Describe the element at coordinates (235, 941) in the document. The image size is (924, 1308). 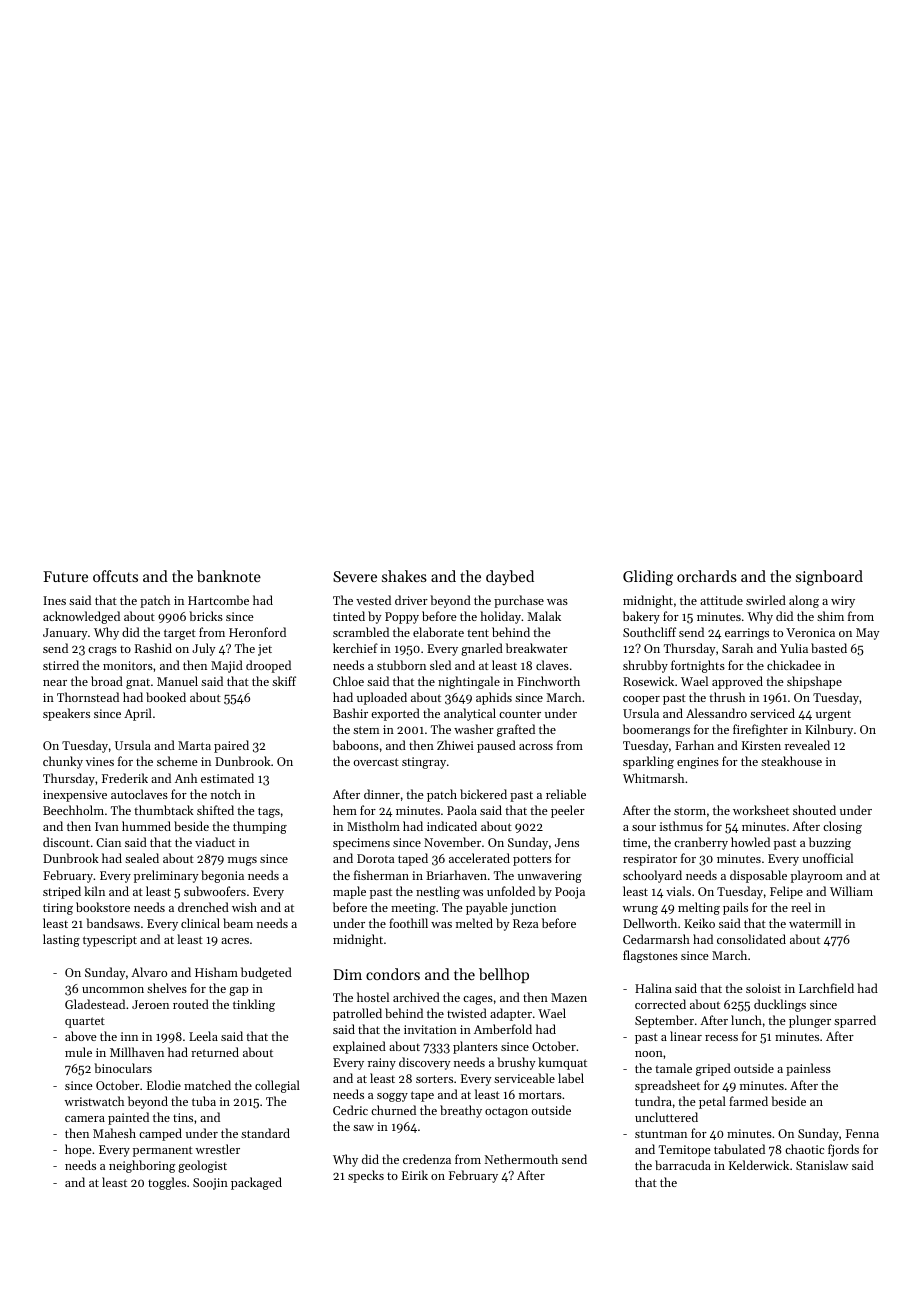
I see `acres` at that location.
